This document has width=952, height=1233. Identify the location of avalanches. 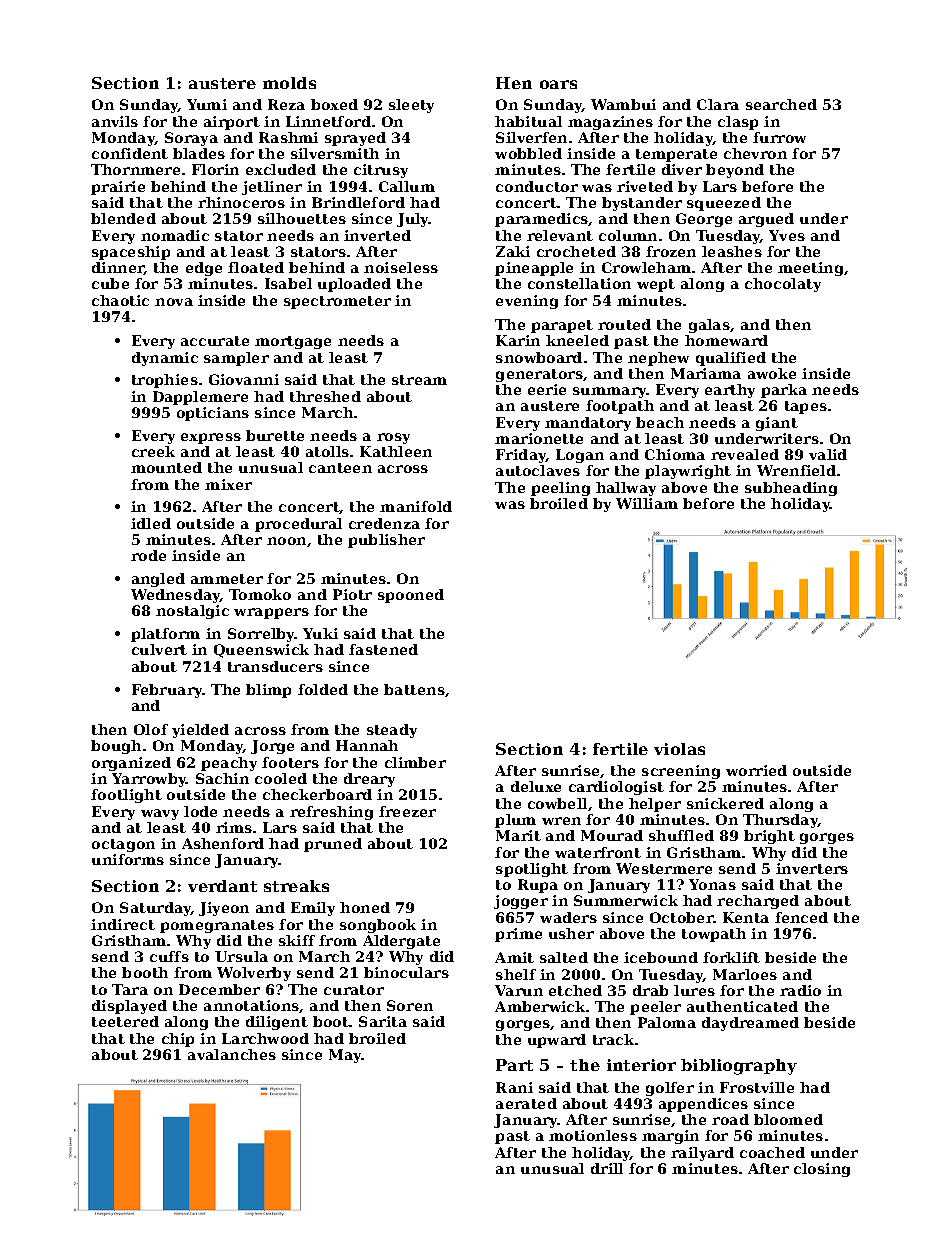
(232, 1054).
